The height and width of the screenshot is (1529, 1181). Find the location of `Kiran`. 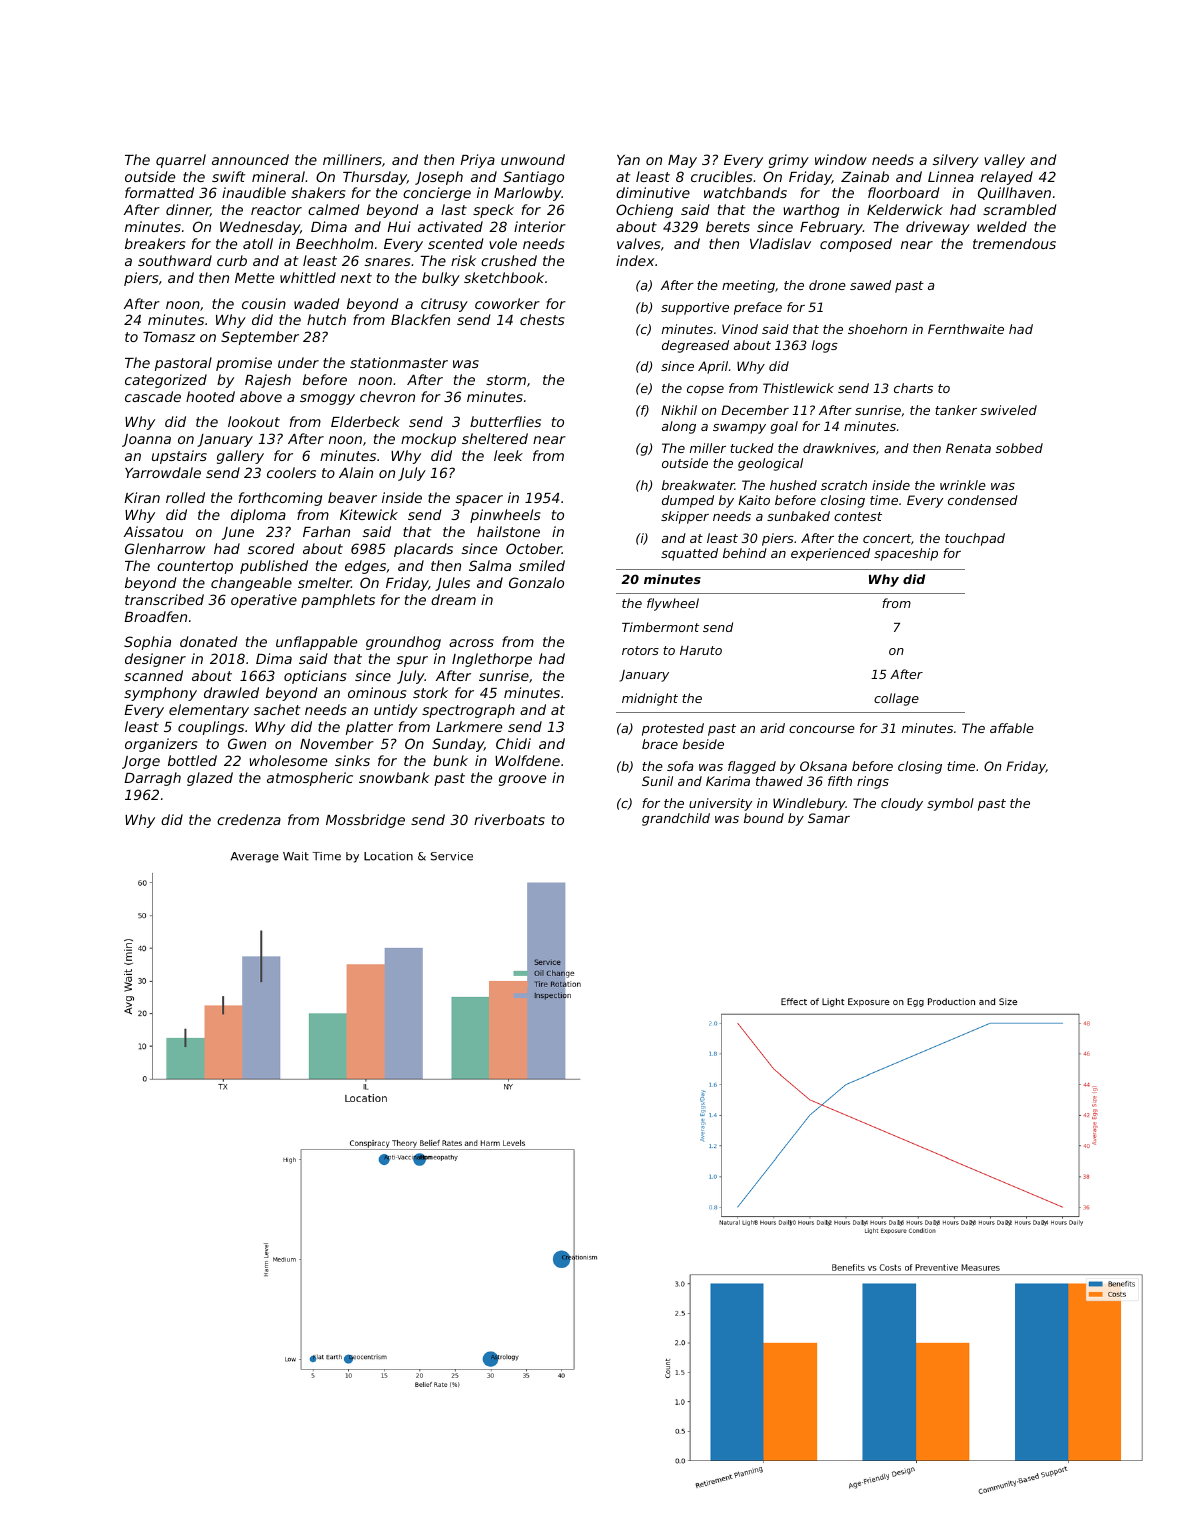

Kiran is located at coordinates (142, 497).
